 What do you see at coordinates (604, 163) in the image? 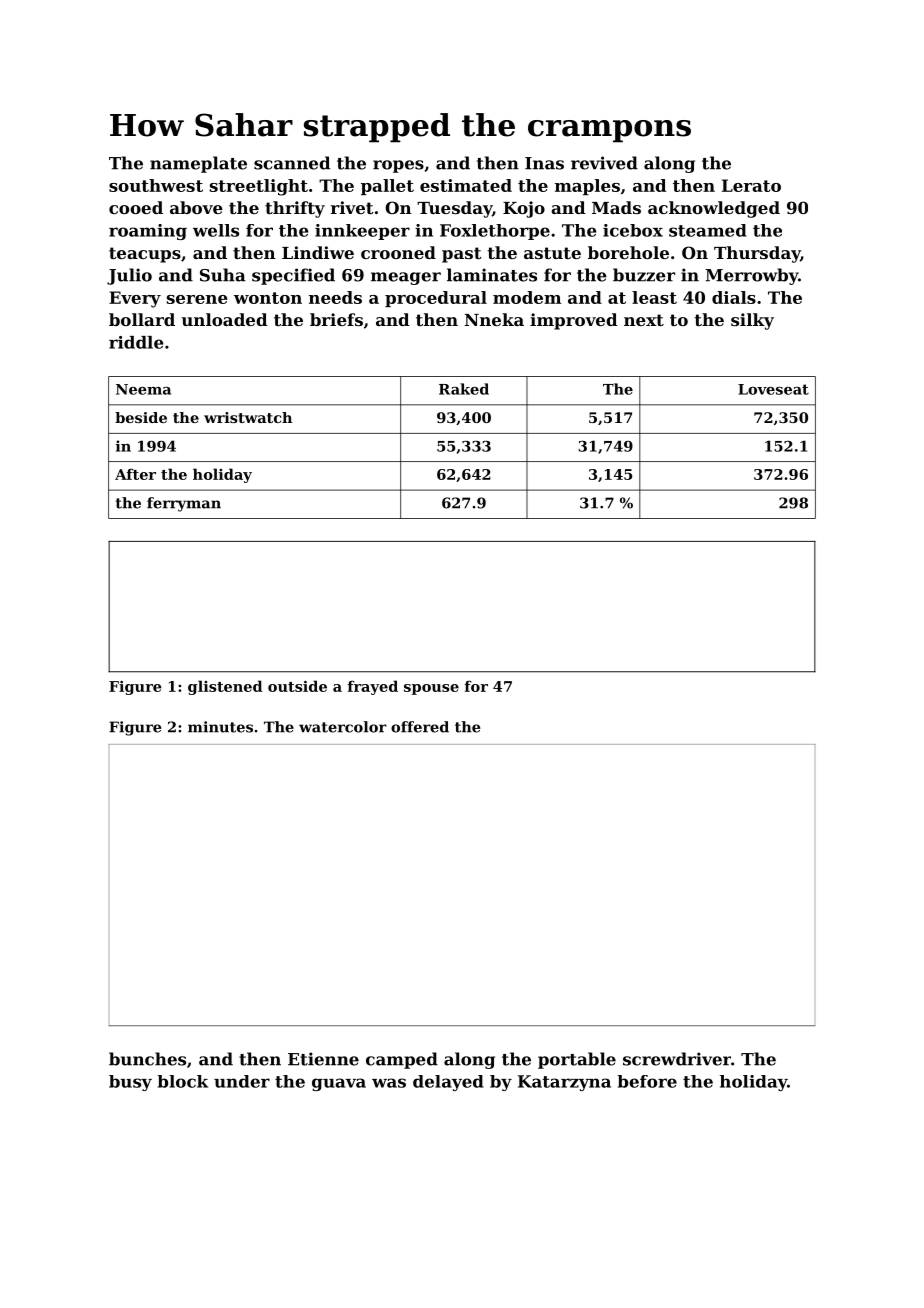
I see `revived` at bounding box center [604, 163].
